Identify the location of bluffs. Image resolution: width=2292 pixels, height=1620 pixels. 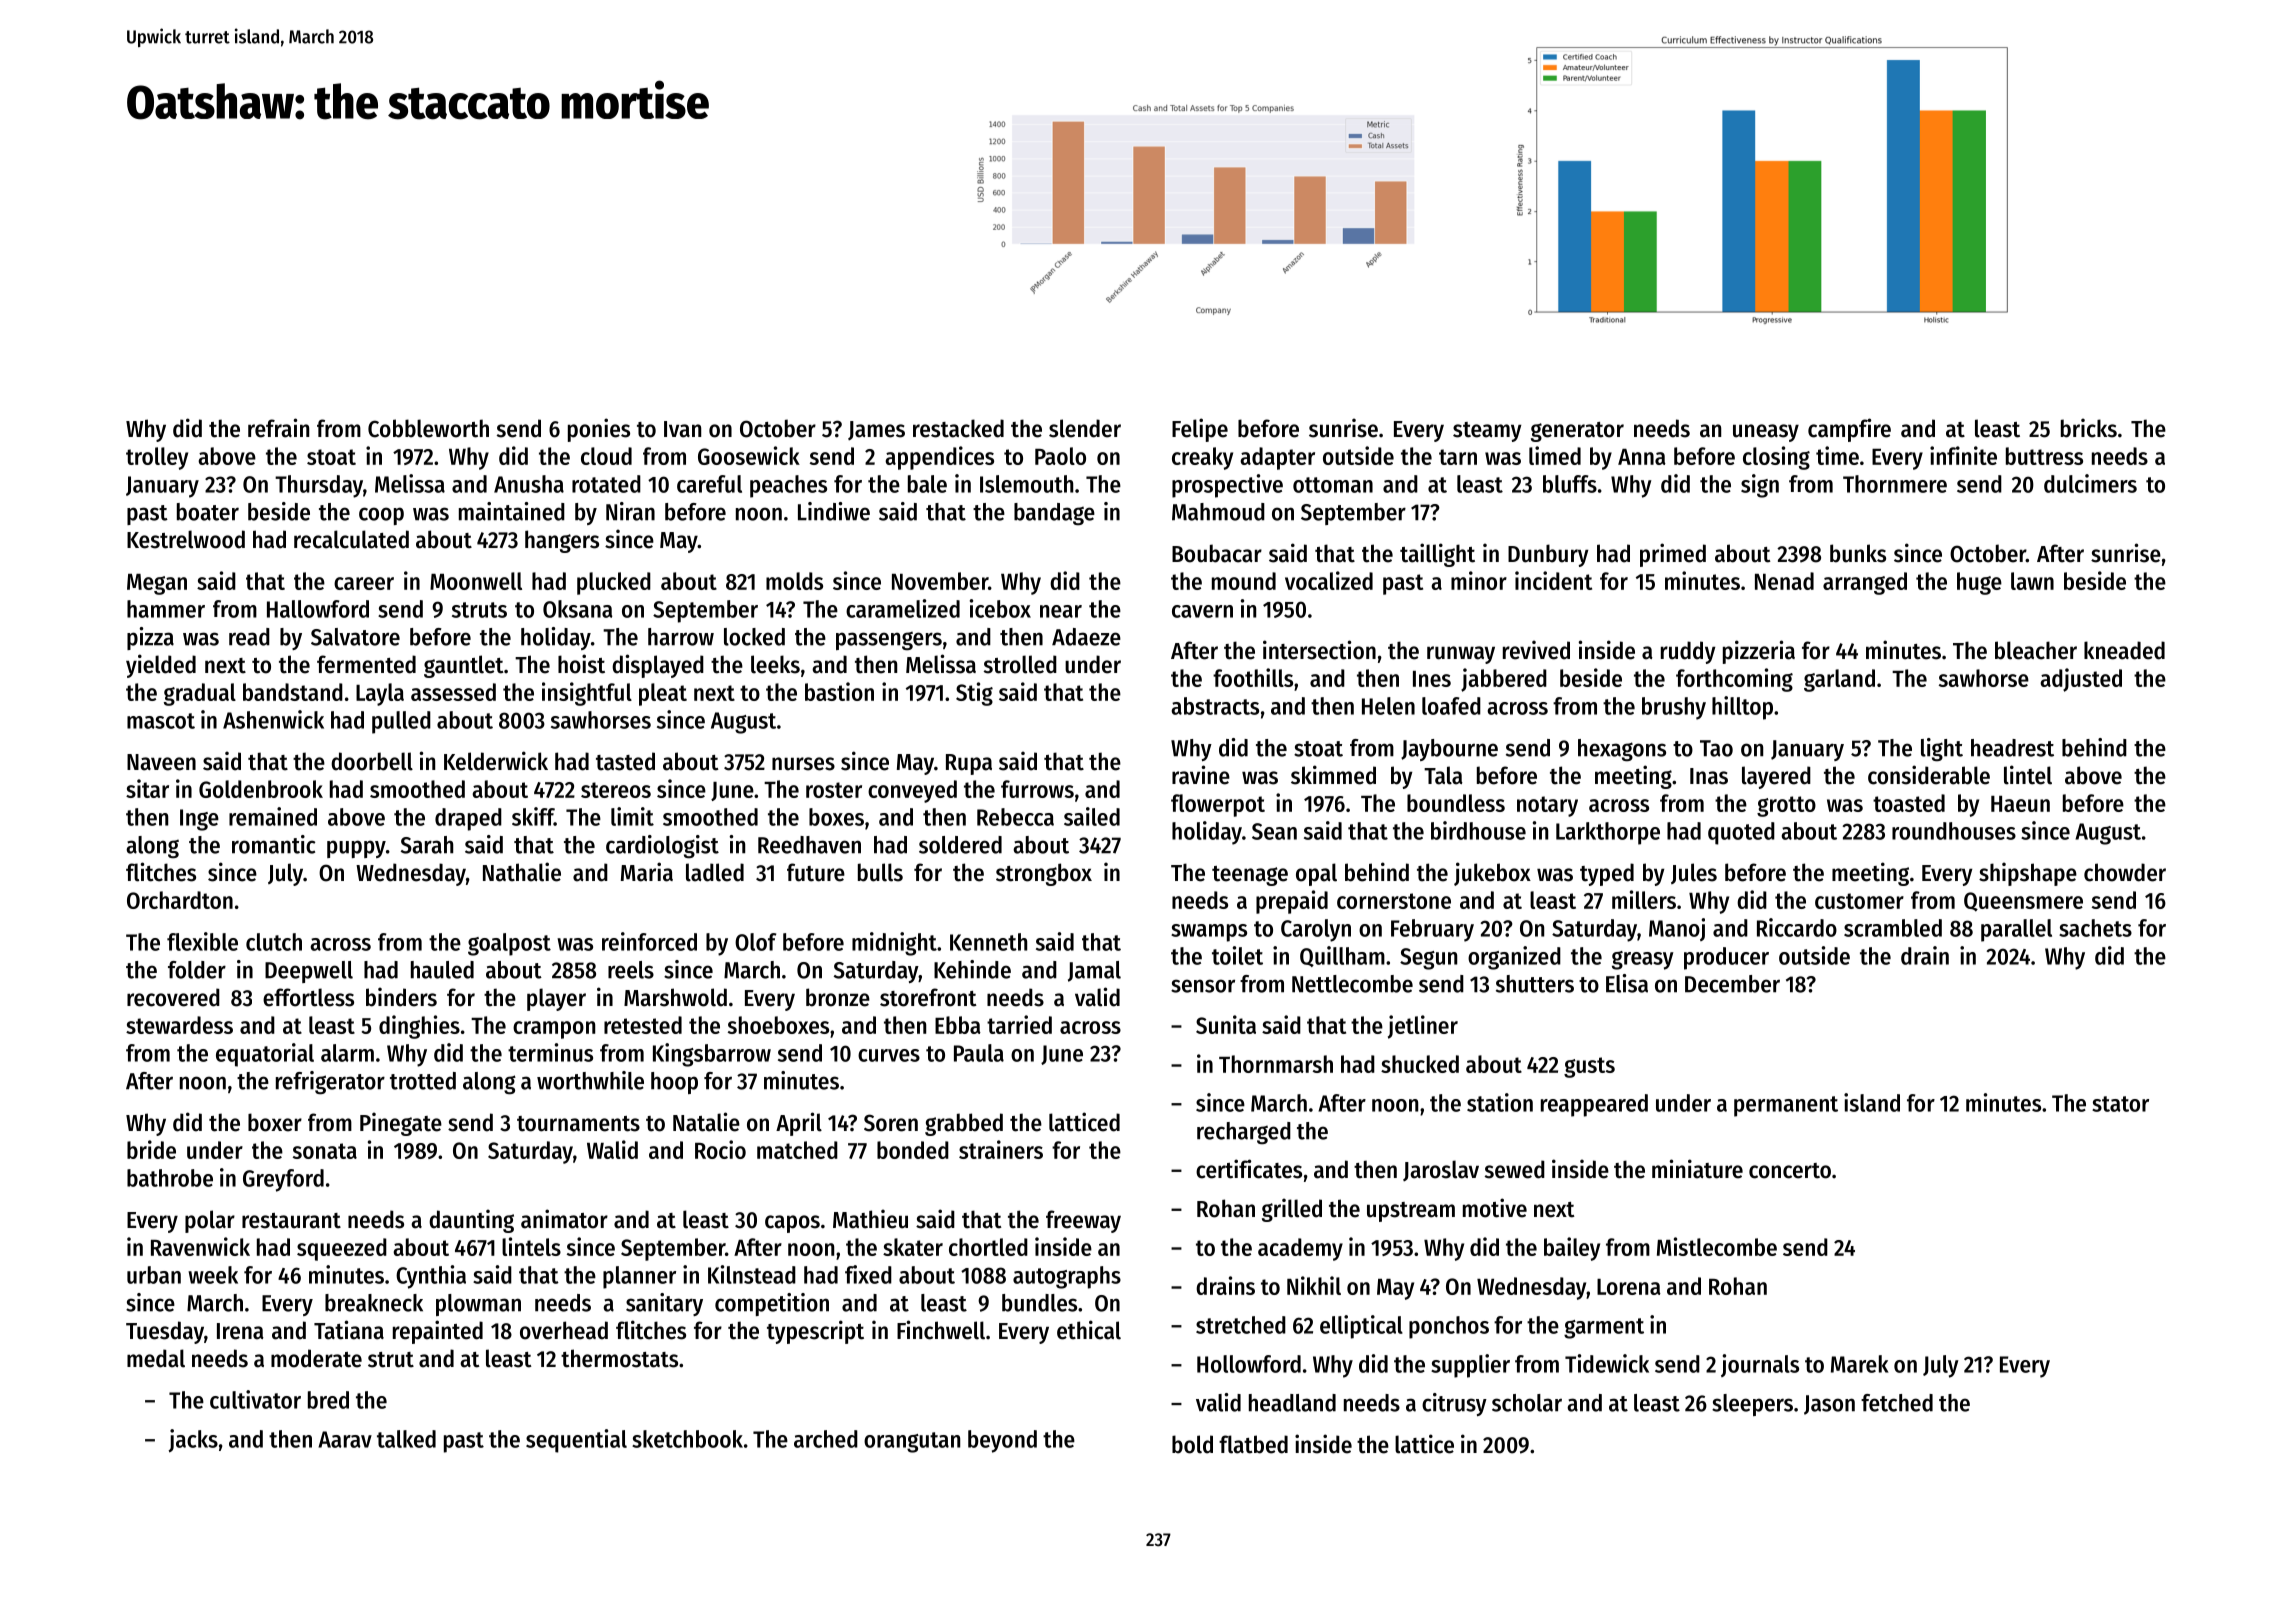
(1570, 484).
